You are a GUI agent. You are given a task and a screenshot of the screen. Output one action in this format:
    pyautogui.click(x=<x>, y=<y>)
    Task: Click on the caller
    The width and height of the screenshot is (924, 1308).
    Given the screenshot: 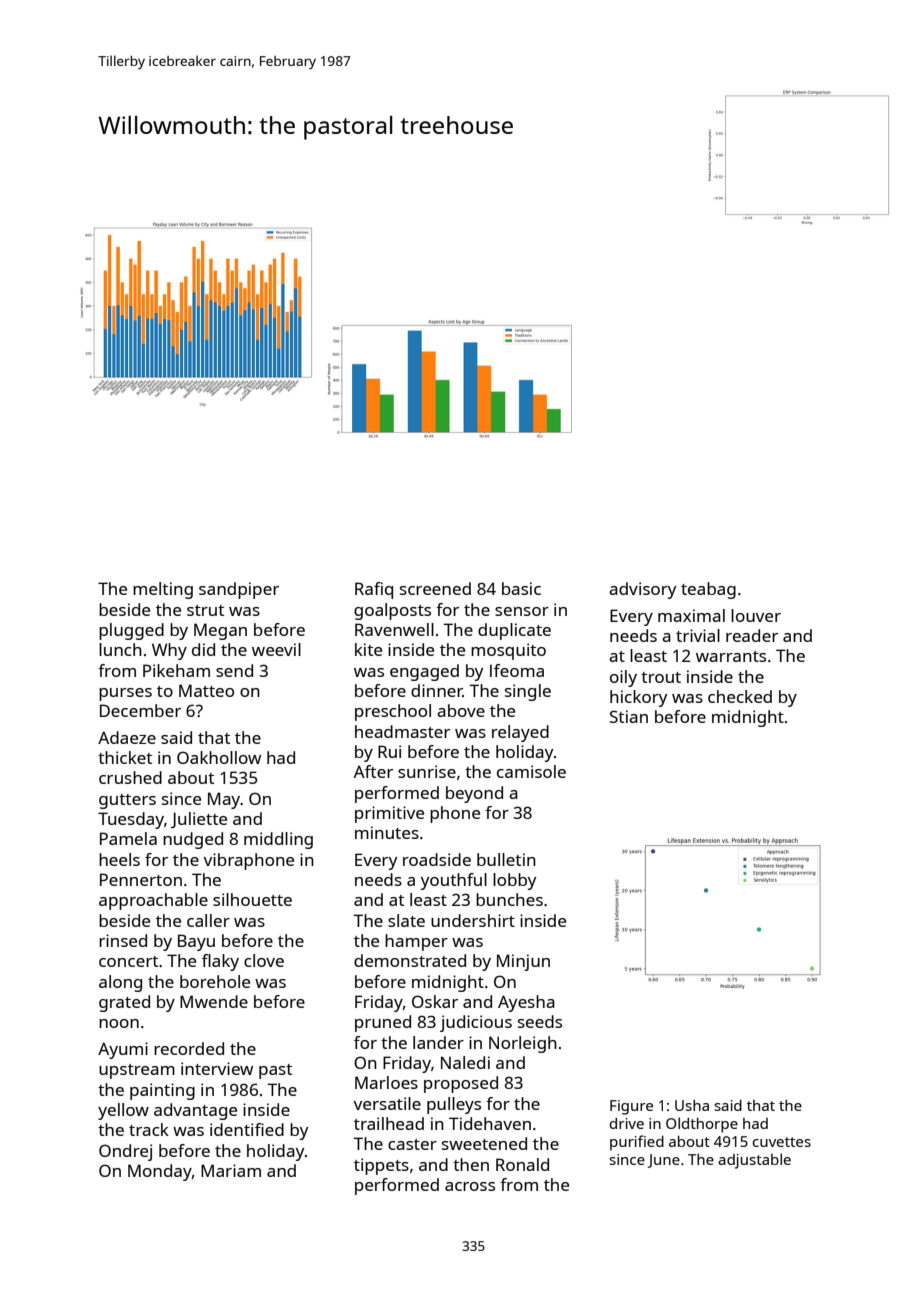 What is the action you would take?
    pyautogui.click(x=208, y=920)
